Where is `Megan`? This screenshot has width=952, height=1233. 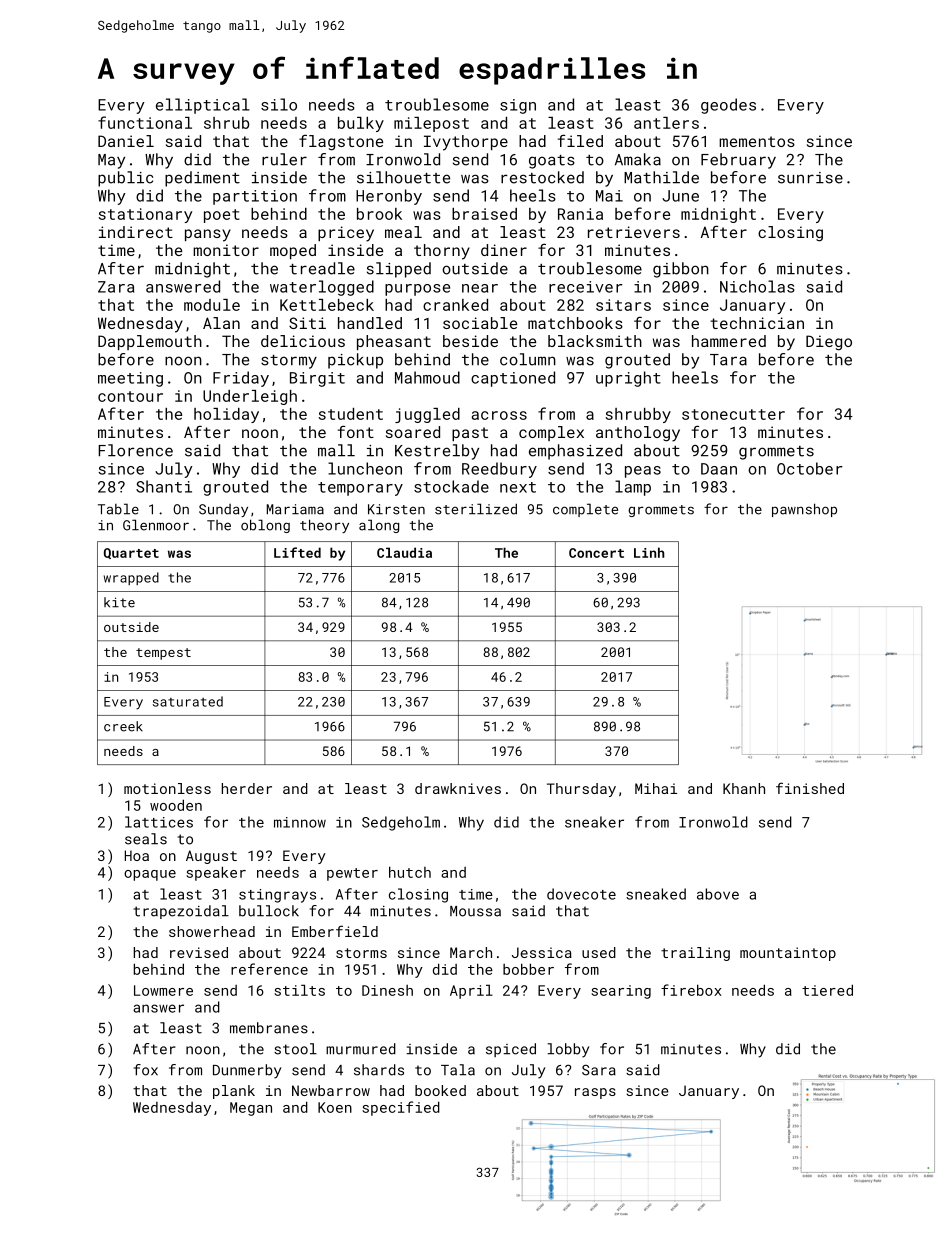 Megan is located at coordinates (251, 1109).
